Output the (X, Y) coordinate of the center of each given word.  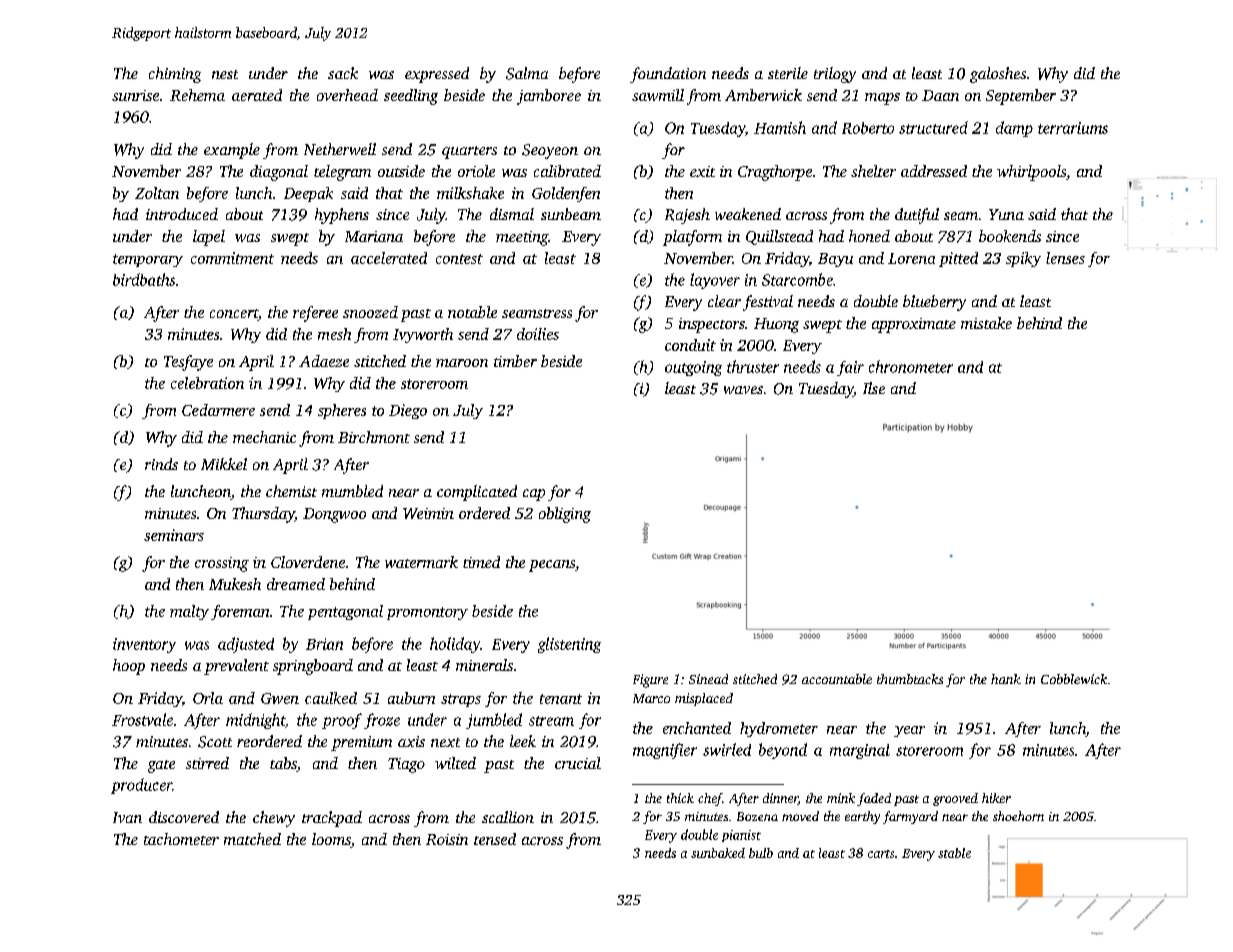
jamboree (549, 97)
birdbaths (144, 279)
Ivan (127, 817)
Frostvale (142, 719)
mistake (986, 323)
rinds (161, 464)
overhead (347, 95)
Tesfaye (188, 363)
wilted (455, 763)
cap (534, 495)
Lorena (911, 258)
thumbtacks (910, 679)
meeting (522, 238)
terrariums (1073, 128)
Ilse (874, 388)
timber (515, 361)
